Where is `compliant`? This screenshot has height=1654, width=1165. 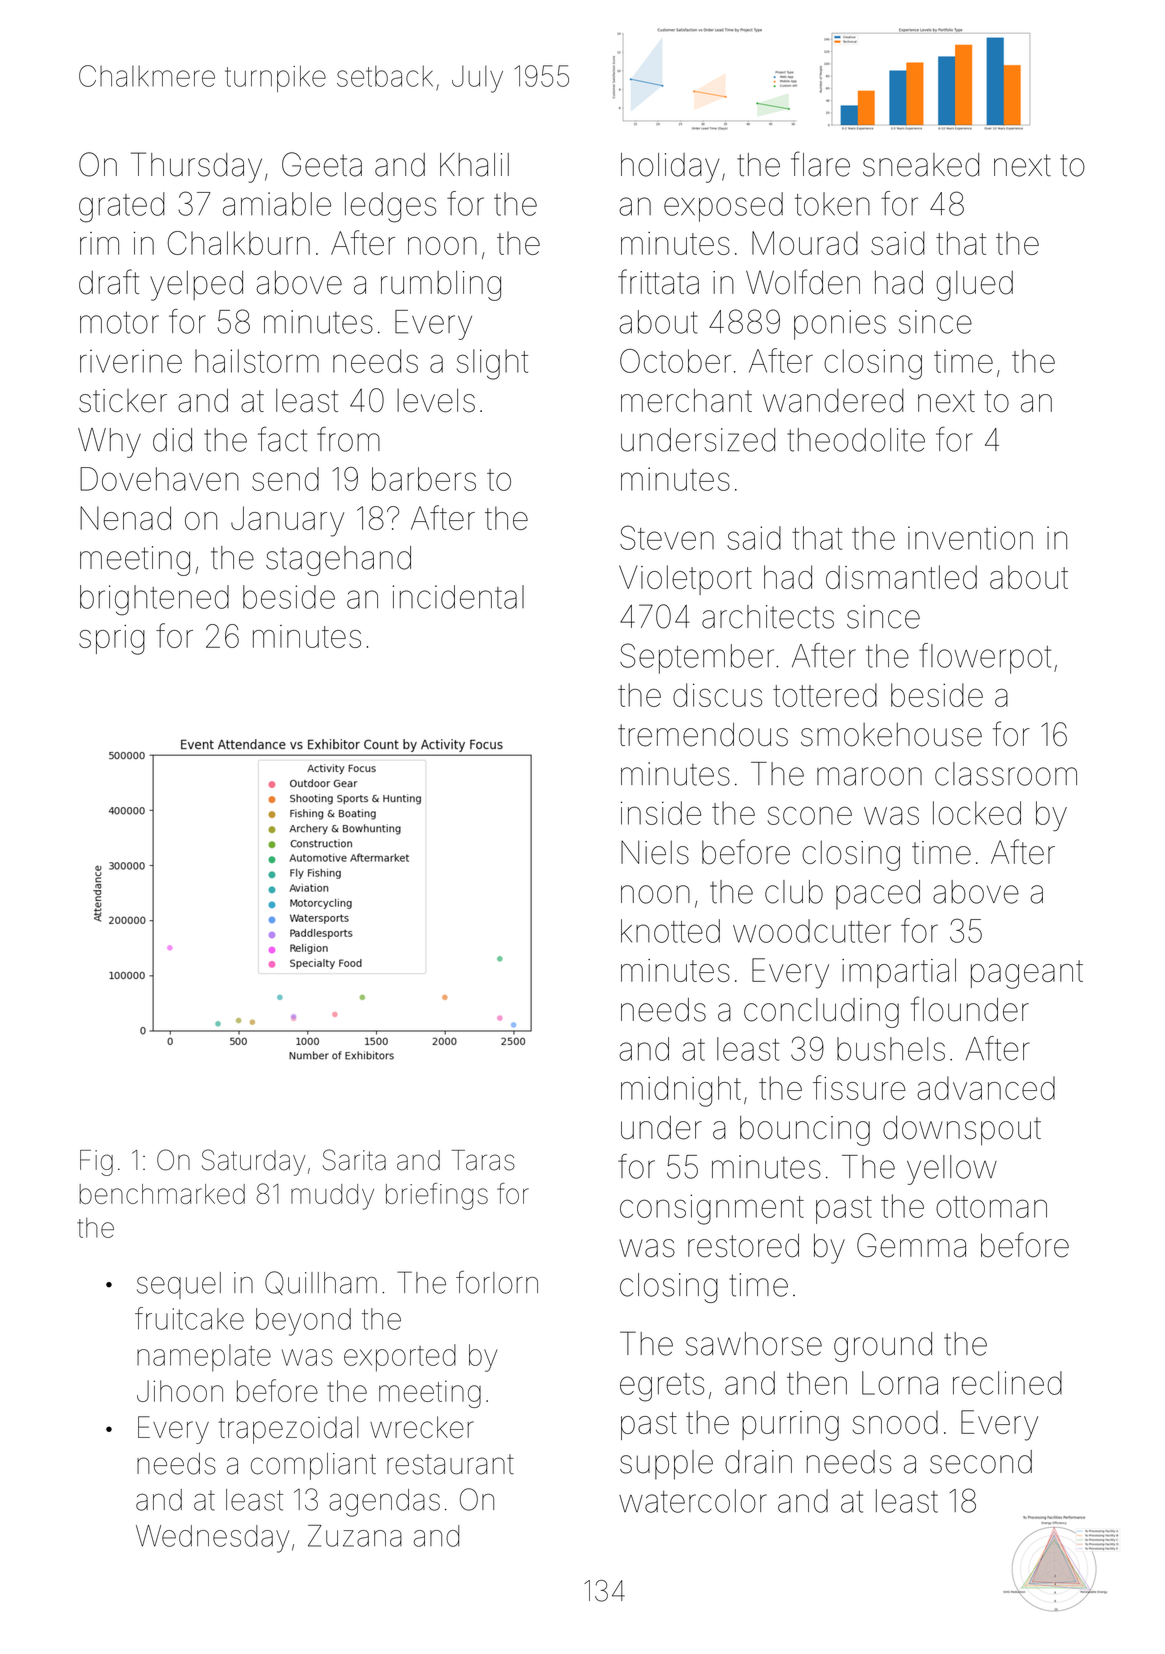
compliant is located at coordinates (313, 1466).
